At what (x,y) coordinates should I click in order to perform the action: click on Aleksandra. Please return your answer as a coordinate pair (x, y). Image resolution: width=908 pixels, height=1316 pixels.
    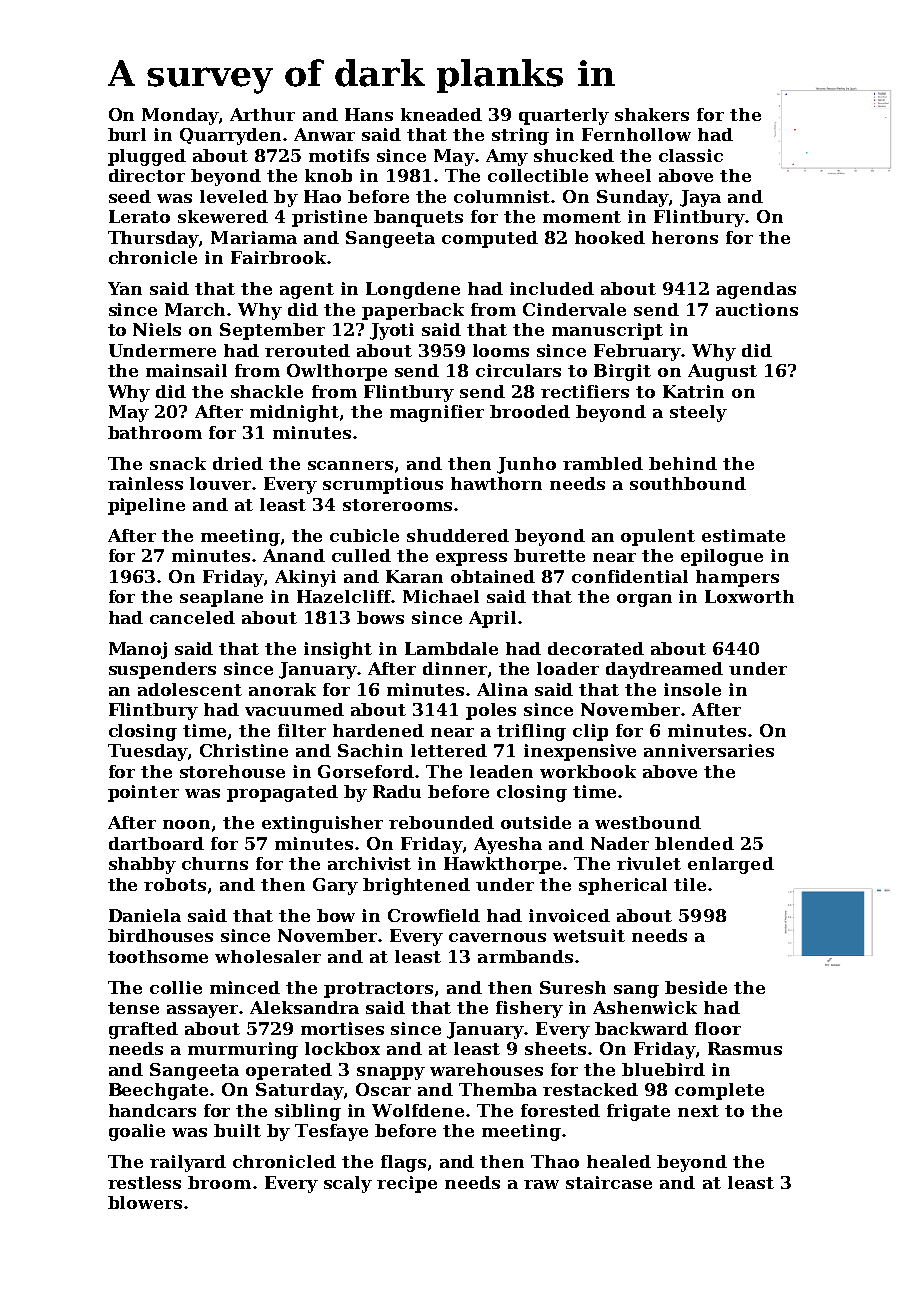
    Looking at the image, I should click on (304, 1007).
